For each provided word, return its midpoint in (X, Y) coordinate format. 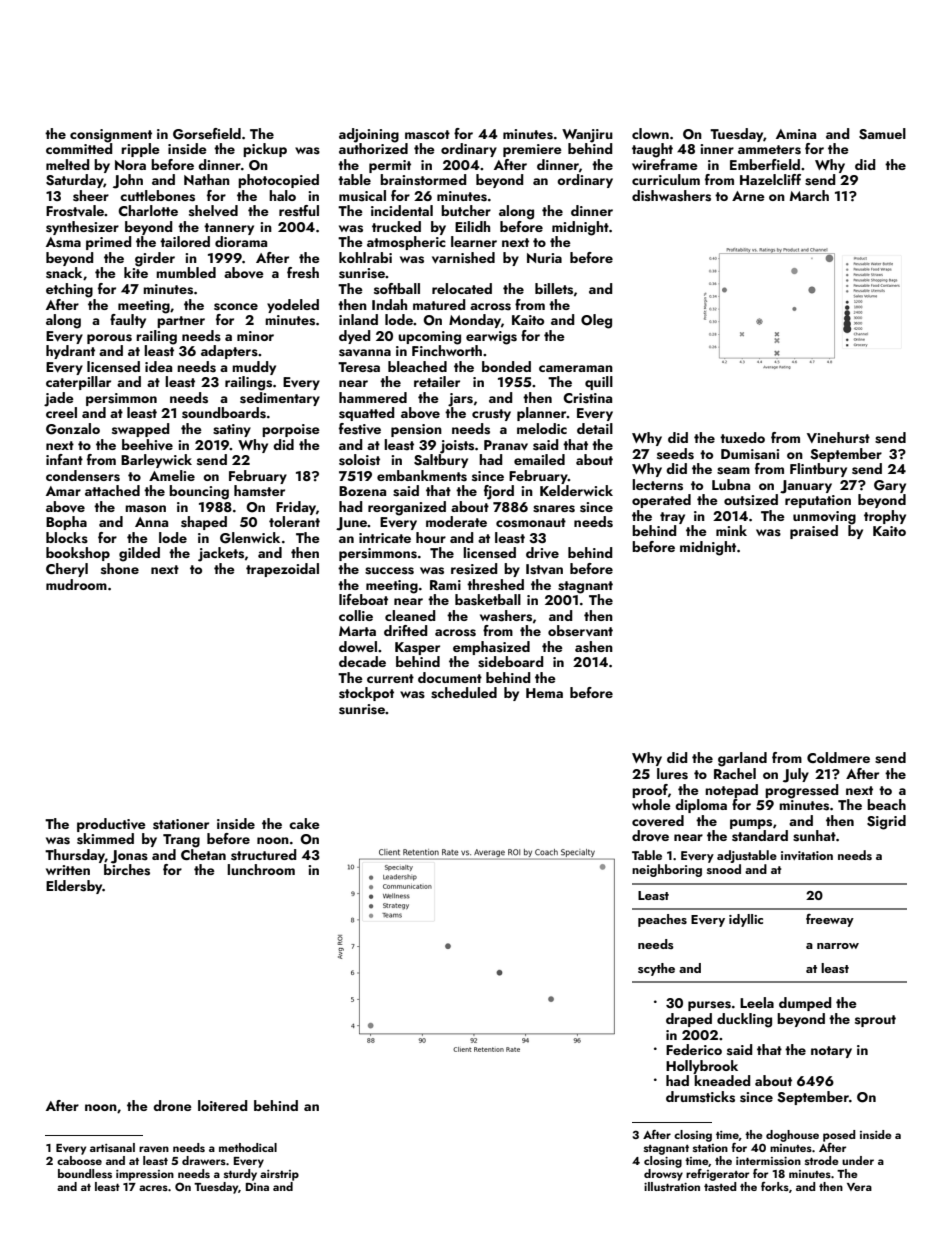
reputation (818, 501)
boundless (85, 1173)
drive (542, 553)
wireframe (665, 164)
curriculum (666, 179)
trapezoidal (282, 570)
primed (108, 243)
